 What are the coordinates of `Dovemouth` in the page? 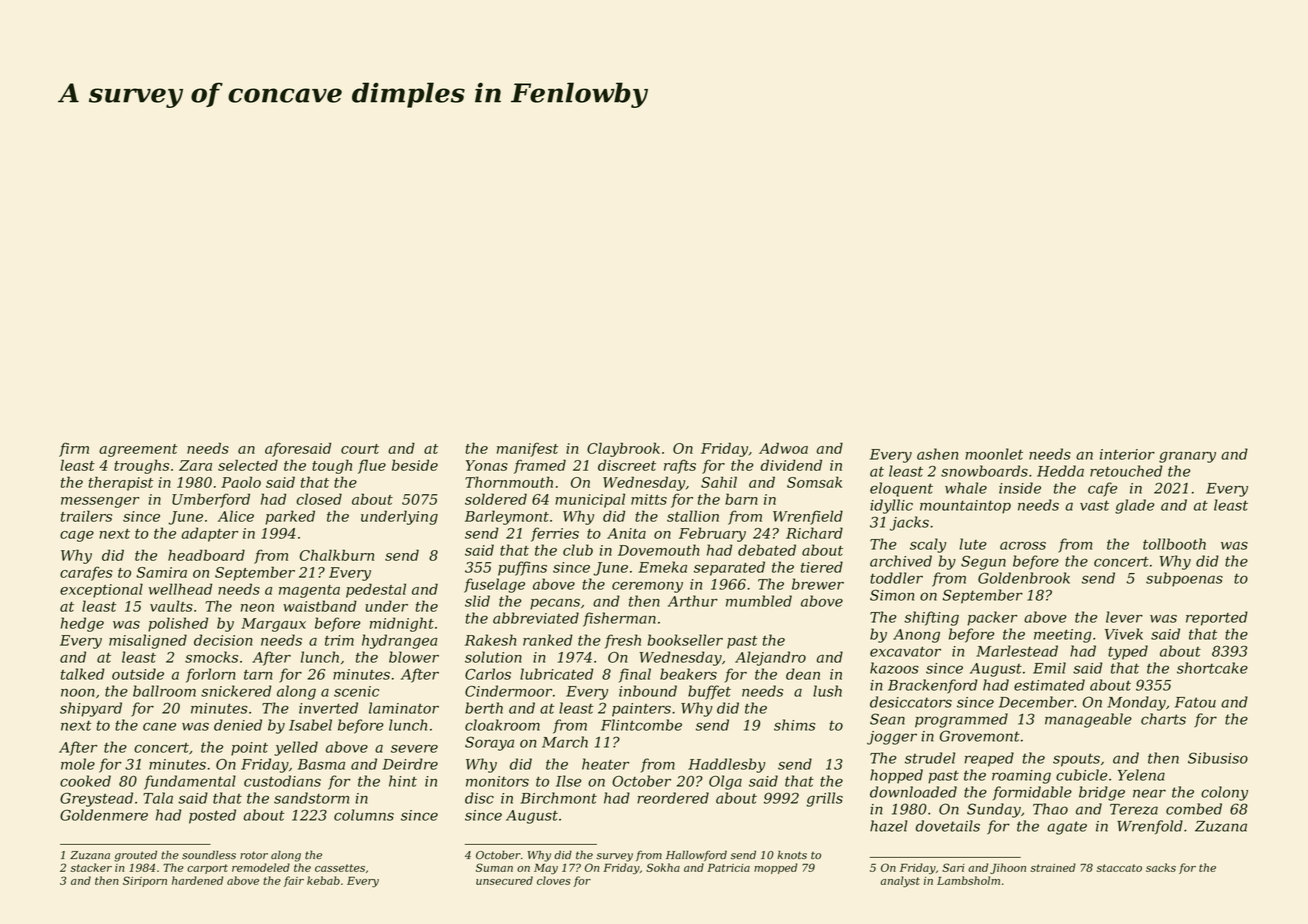 It's located at (658, 550).
